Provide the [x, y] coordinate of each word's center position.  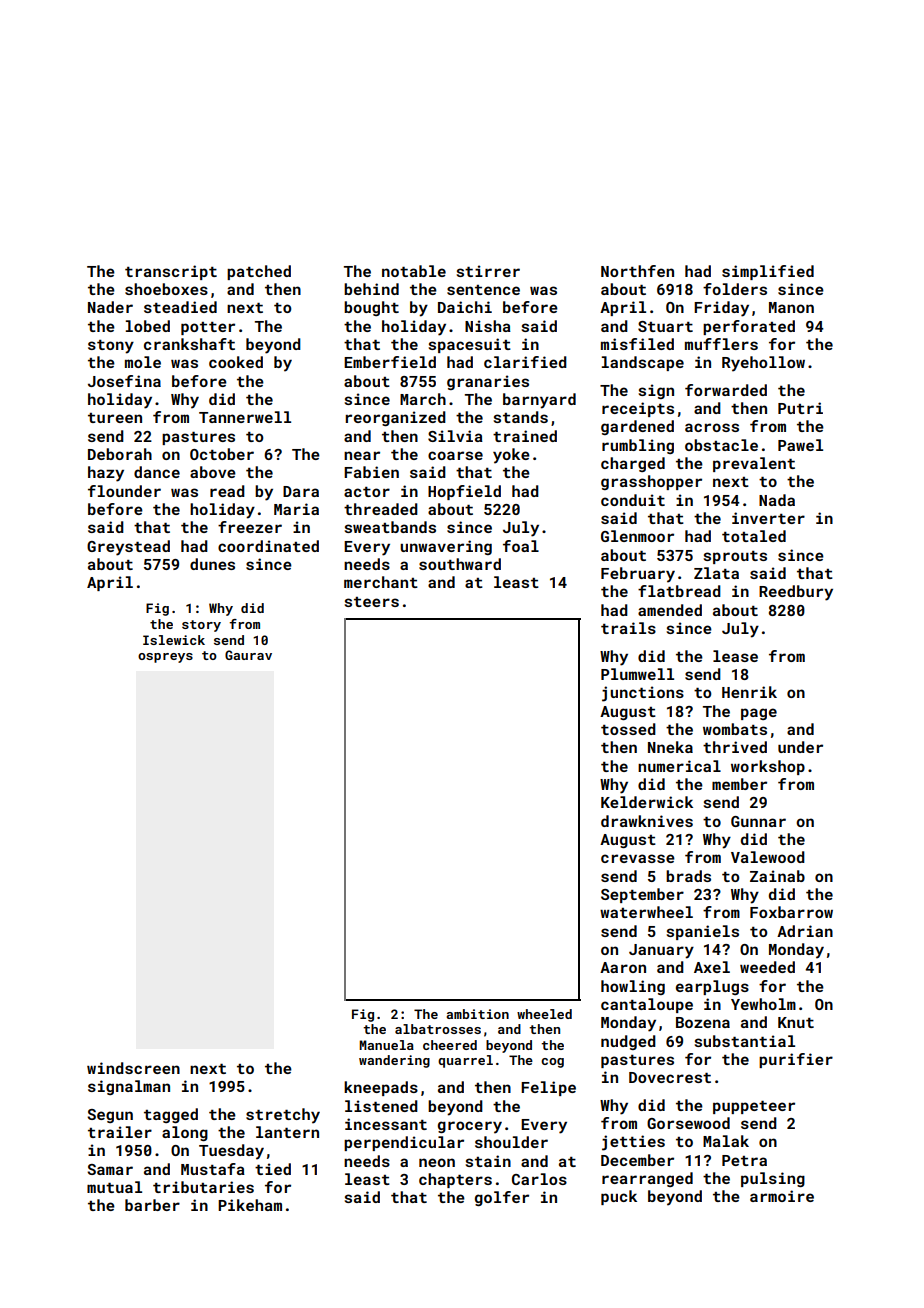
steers [371, 602]
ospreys [165, 658]
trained [525, 436]
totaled [754, 536]
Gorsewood [688, 1123]
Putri [800, 408]
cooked [236, 362]
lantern [287, 1132]
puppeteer [754, 1107]
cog [552, 1063]
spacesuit [469, 345]
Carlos [539, 1179]
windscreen [133, 1068]
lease [735, 656]
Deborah [120, 454]
